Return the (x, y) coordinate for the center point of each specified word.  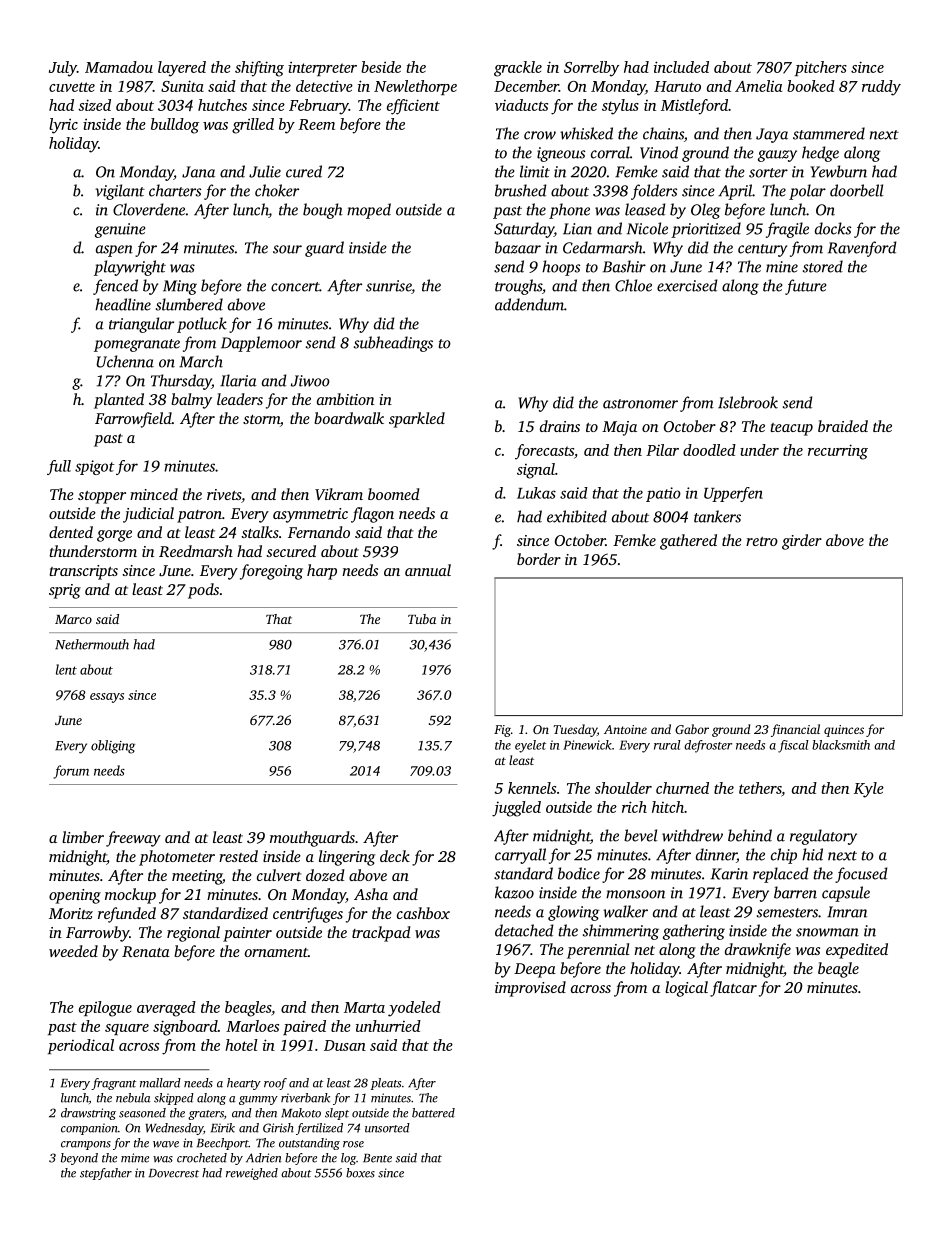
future (806, 287)
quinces (844, 731)
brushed (520, 190)
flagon (372, 515)
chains (663, 133)
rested (238, 856)
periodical (81, 1046)
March (201, 361)
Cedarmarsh (603, 247)
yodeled (414, 1009)
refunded (127, 915)
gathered (688, 542)
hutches (222, 105)
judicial (148, 515)
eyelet (530, 746)
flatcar (733, 989)
